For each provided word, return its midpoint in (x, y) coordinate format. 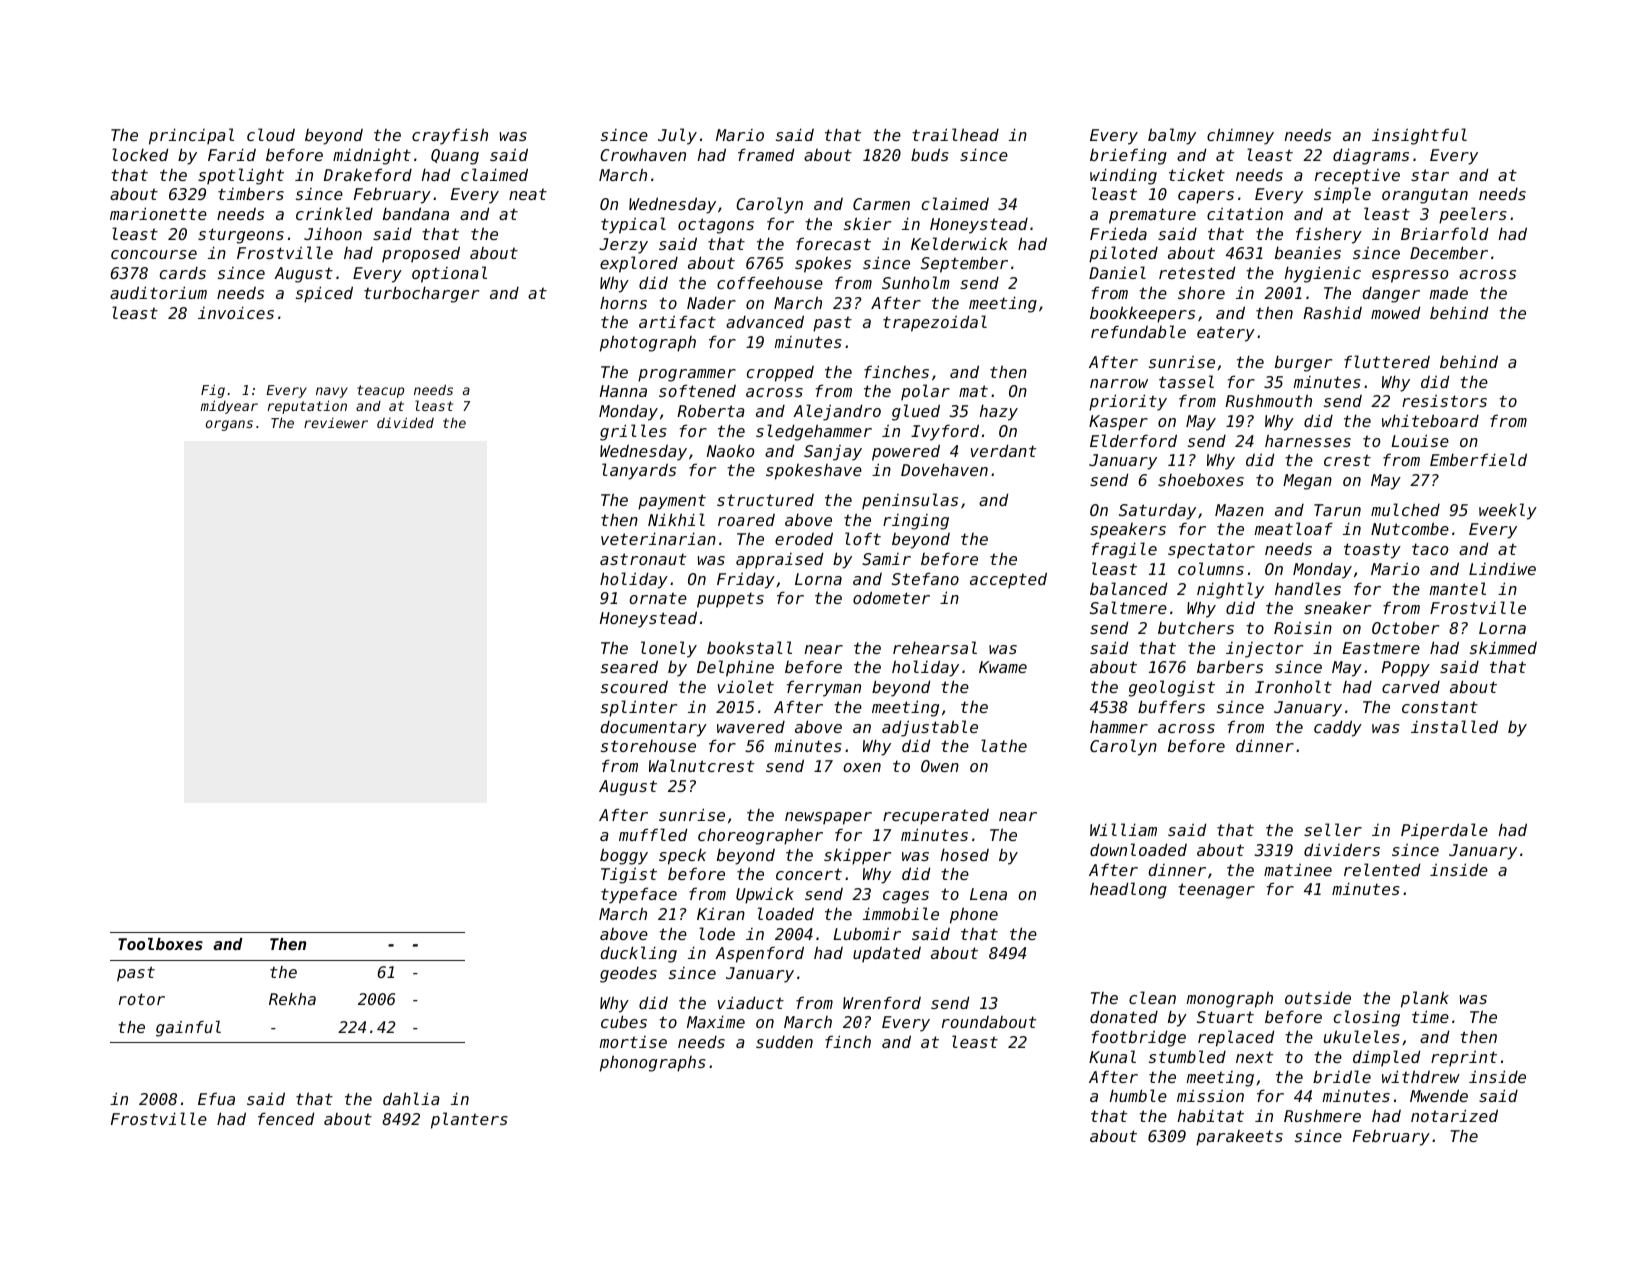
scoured (634, 687)
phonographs (653, 1063)
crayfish (450, 136)
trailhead (955, 134)
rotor (142, 999)
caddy (1338, 728)
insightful (1419, 136)
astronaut (643, 559)
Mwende (1439, 1095)
